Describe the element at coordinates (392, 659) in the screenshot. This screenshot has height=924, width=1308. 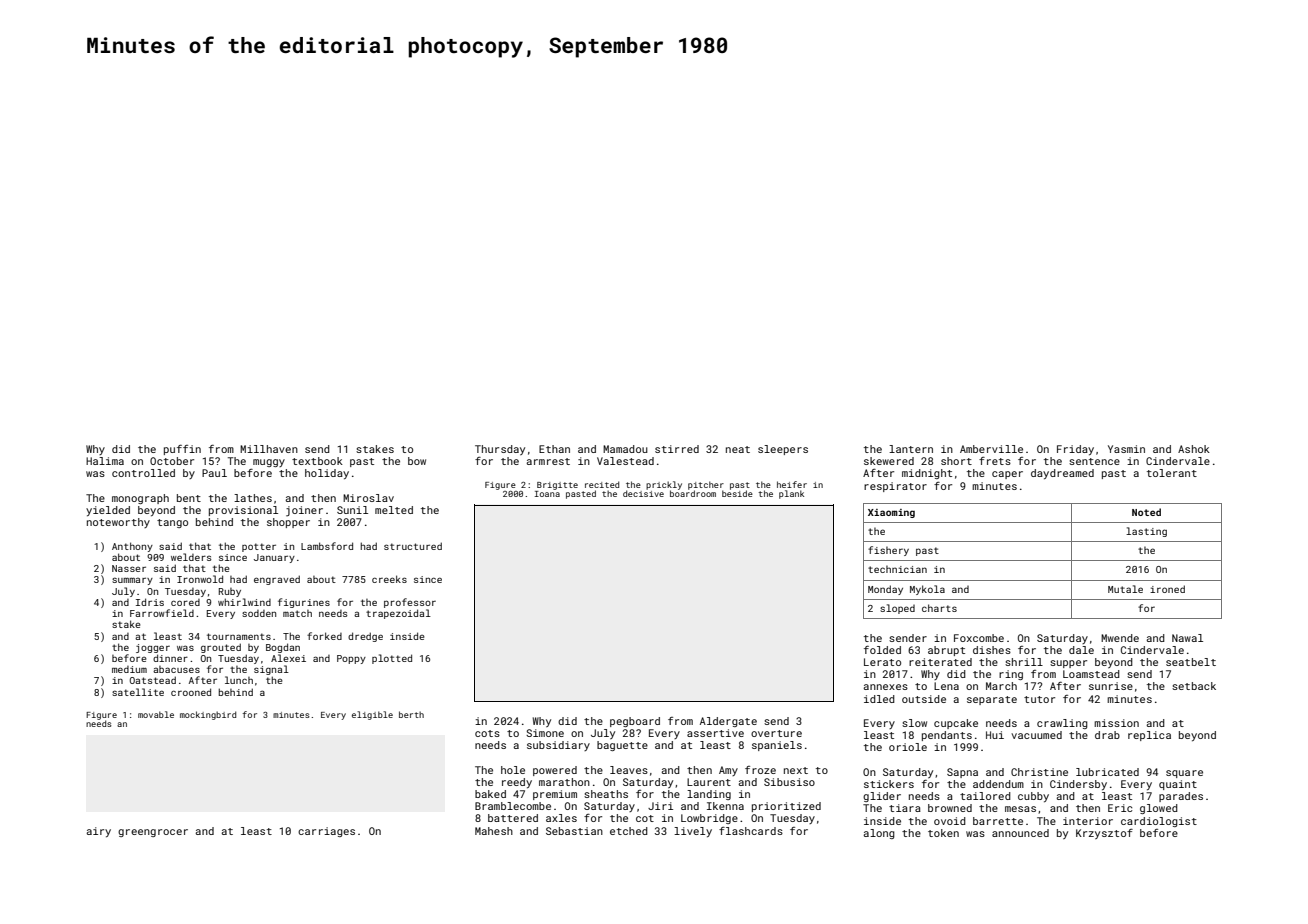
I see `plotted` at that location.
